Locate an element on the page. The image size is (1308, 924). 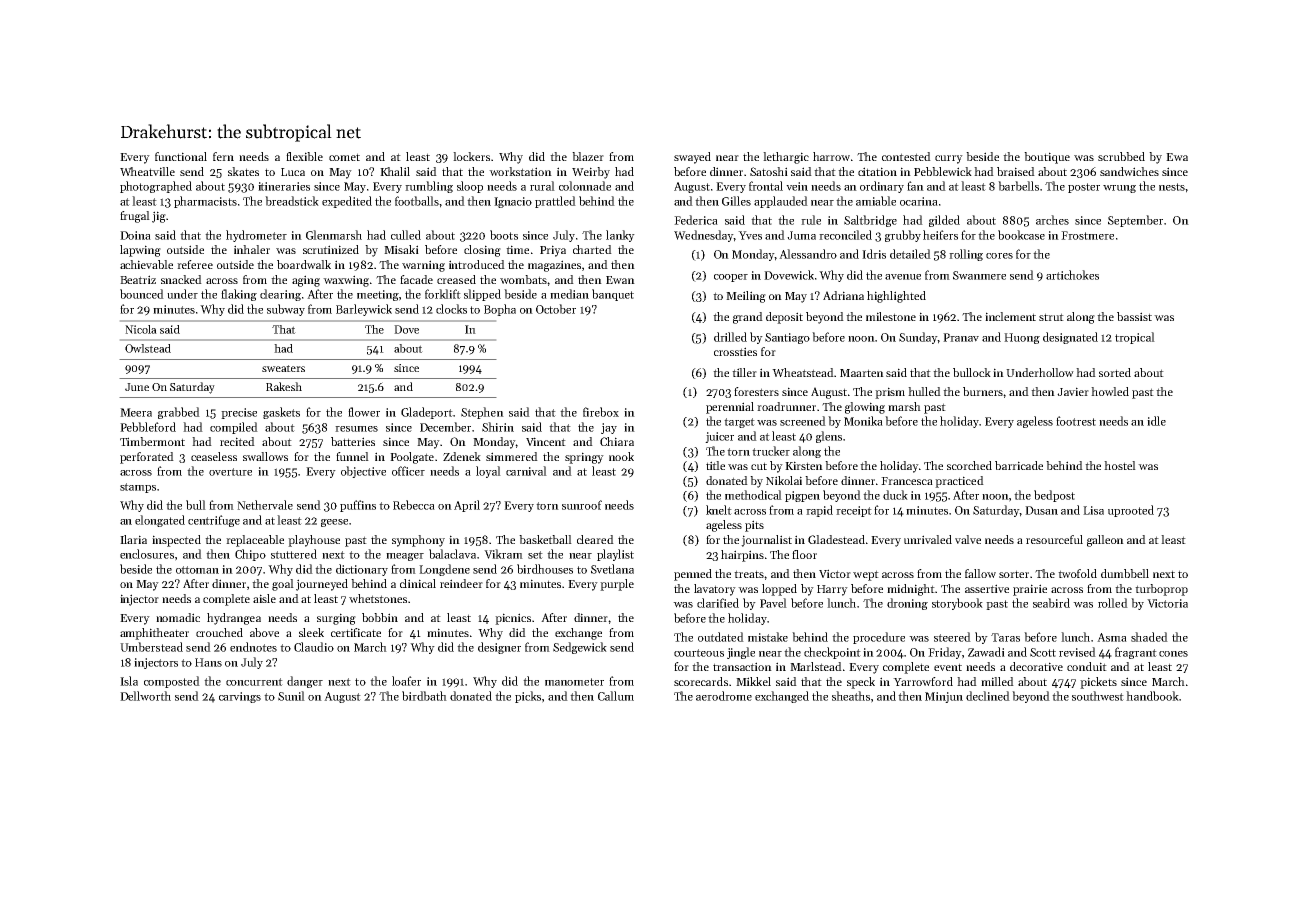
ocarina is located at coordinates (919, 201).
